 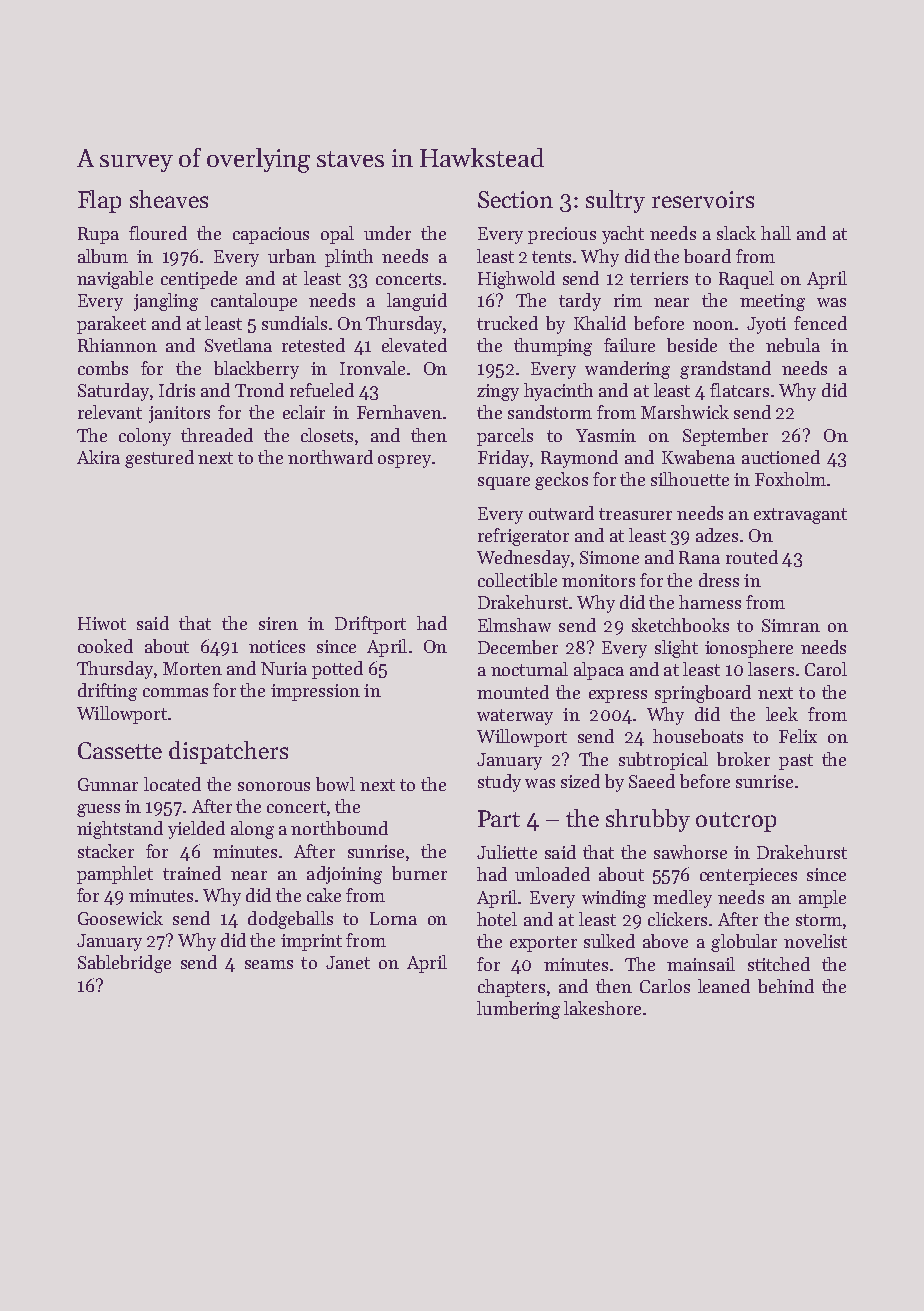 What do you see at coordinates (776, 233) in the page?
I see `hall` at bounding box center [776, 233].
